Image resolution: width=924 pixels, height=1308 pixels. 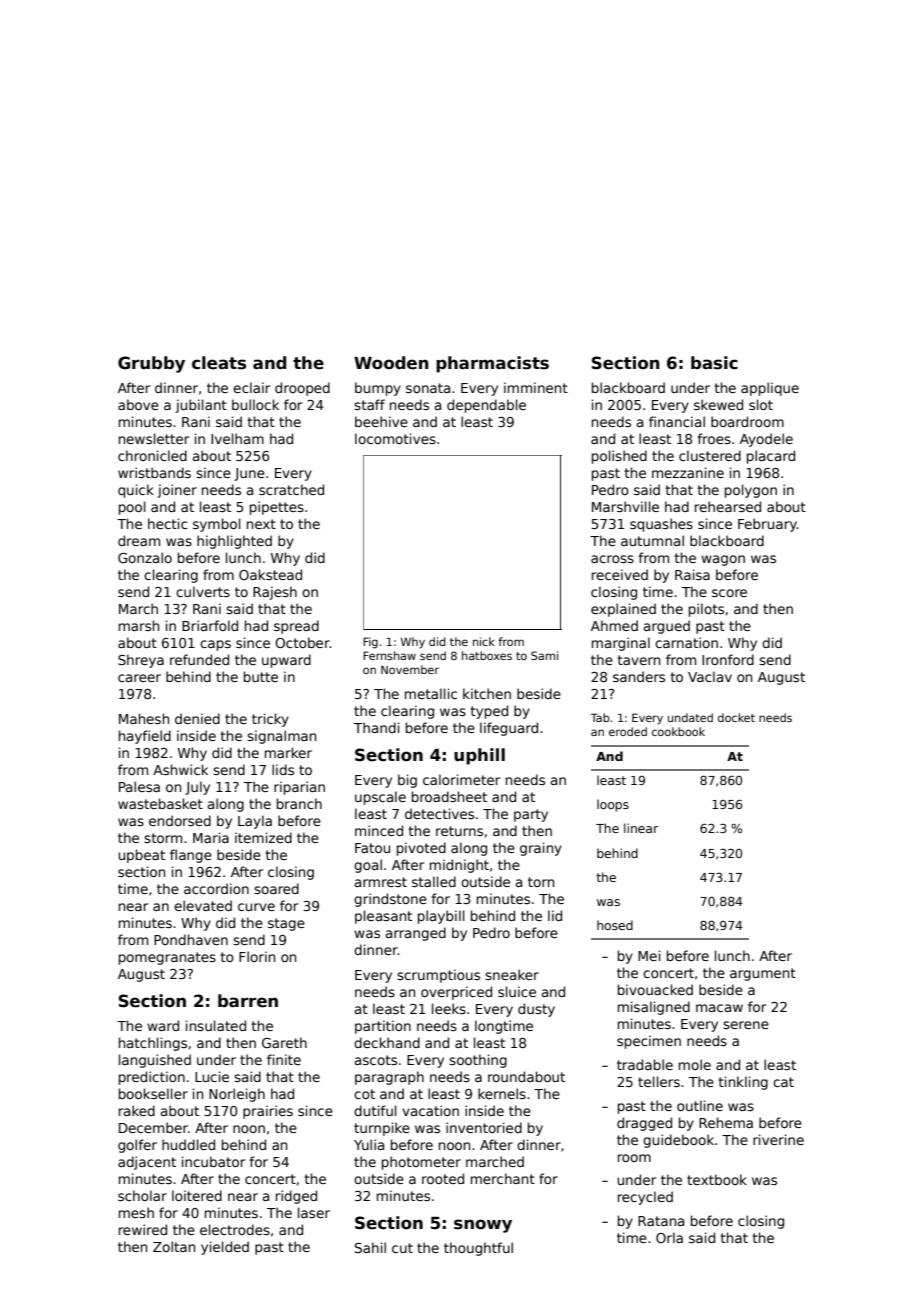 I want to click on quick, so click(x=136, y=491).
